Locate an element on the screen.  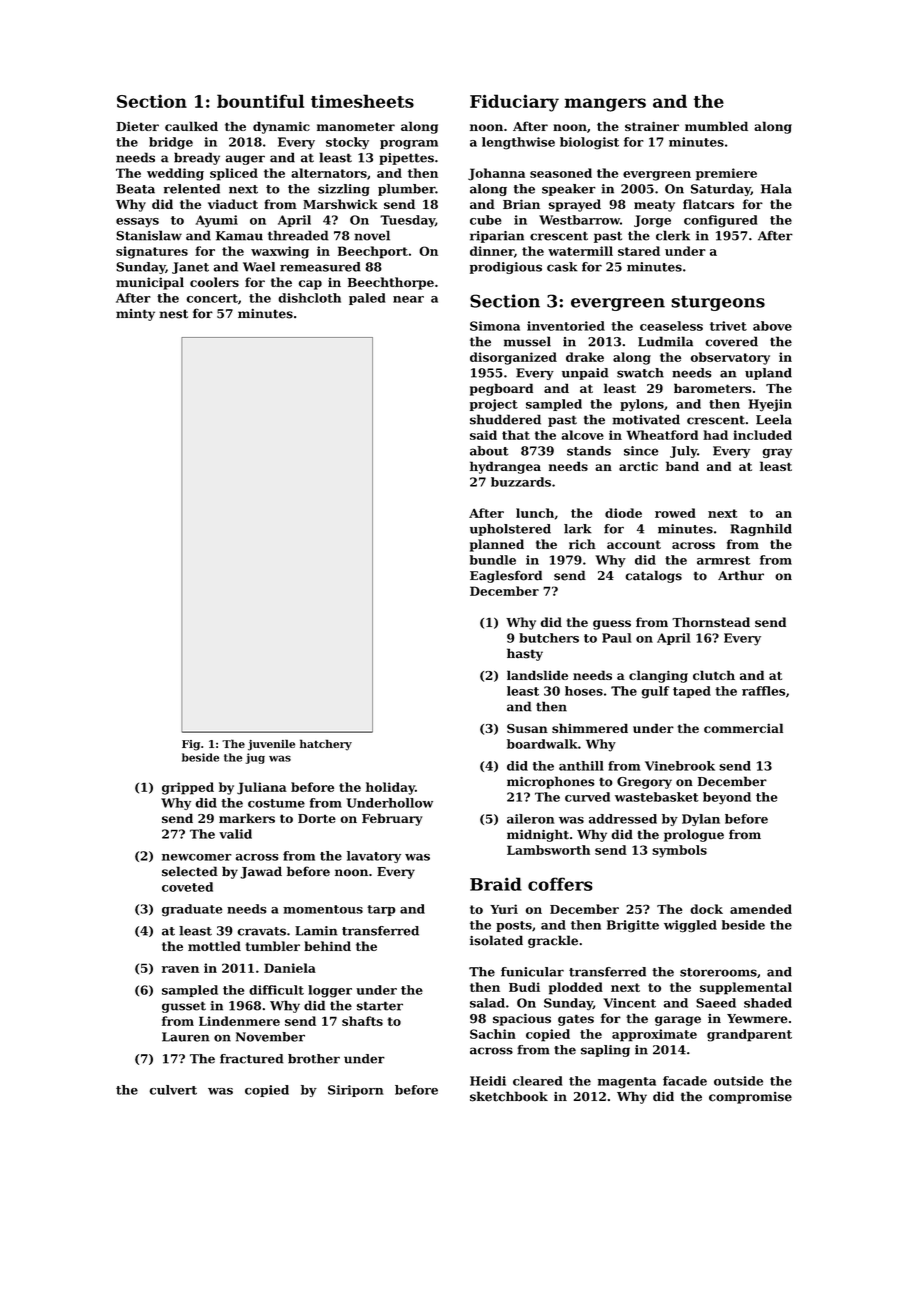
configured is located at coordinates (721, 221).
